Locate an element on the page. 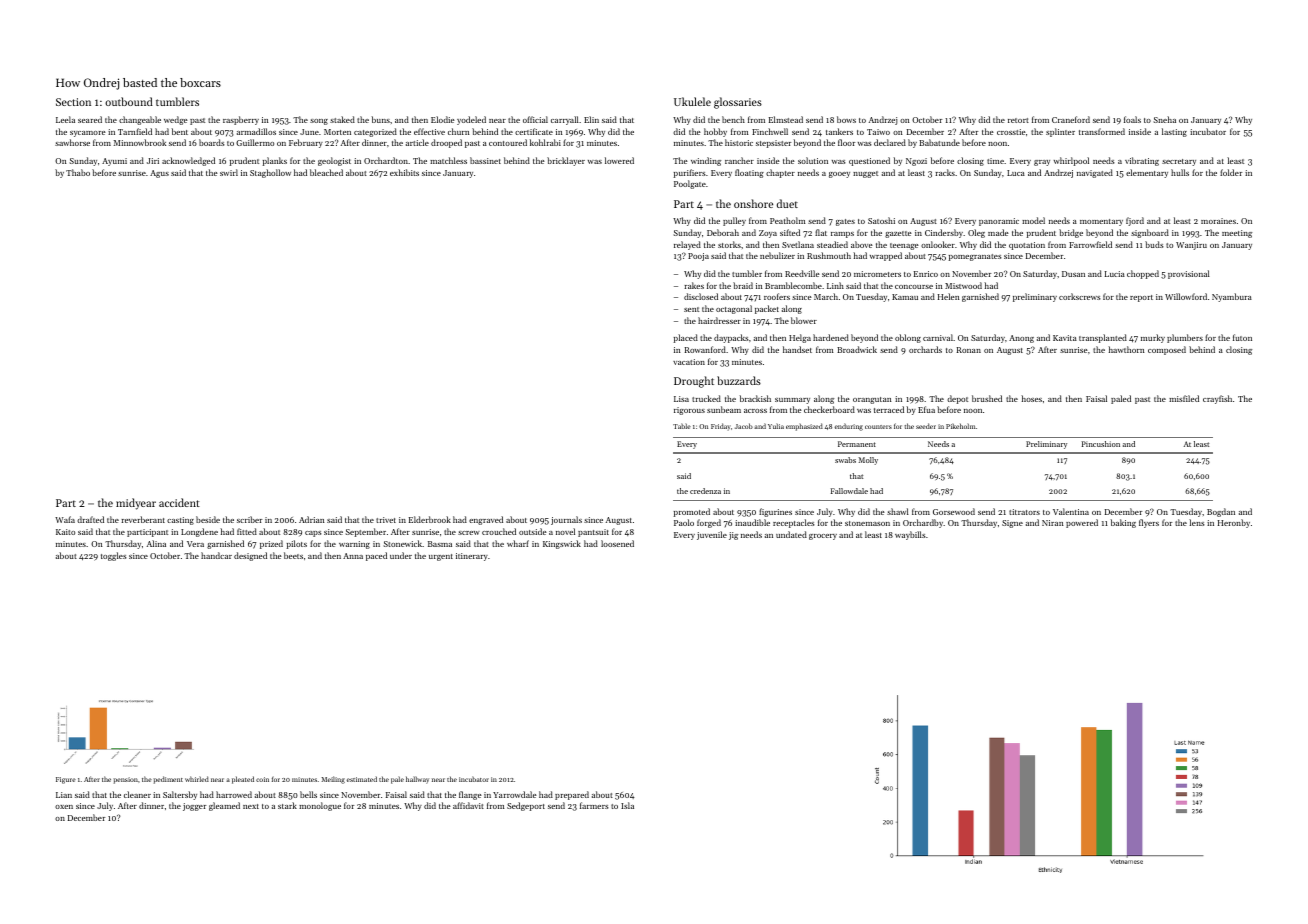 The height and width of the page is (924, 1308). midyear is located at coordinates (136, 504).
